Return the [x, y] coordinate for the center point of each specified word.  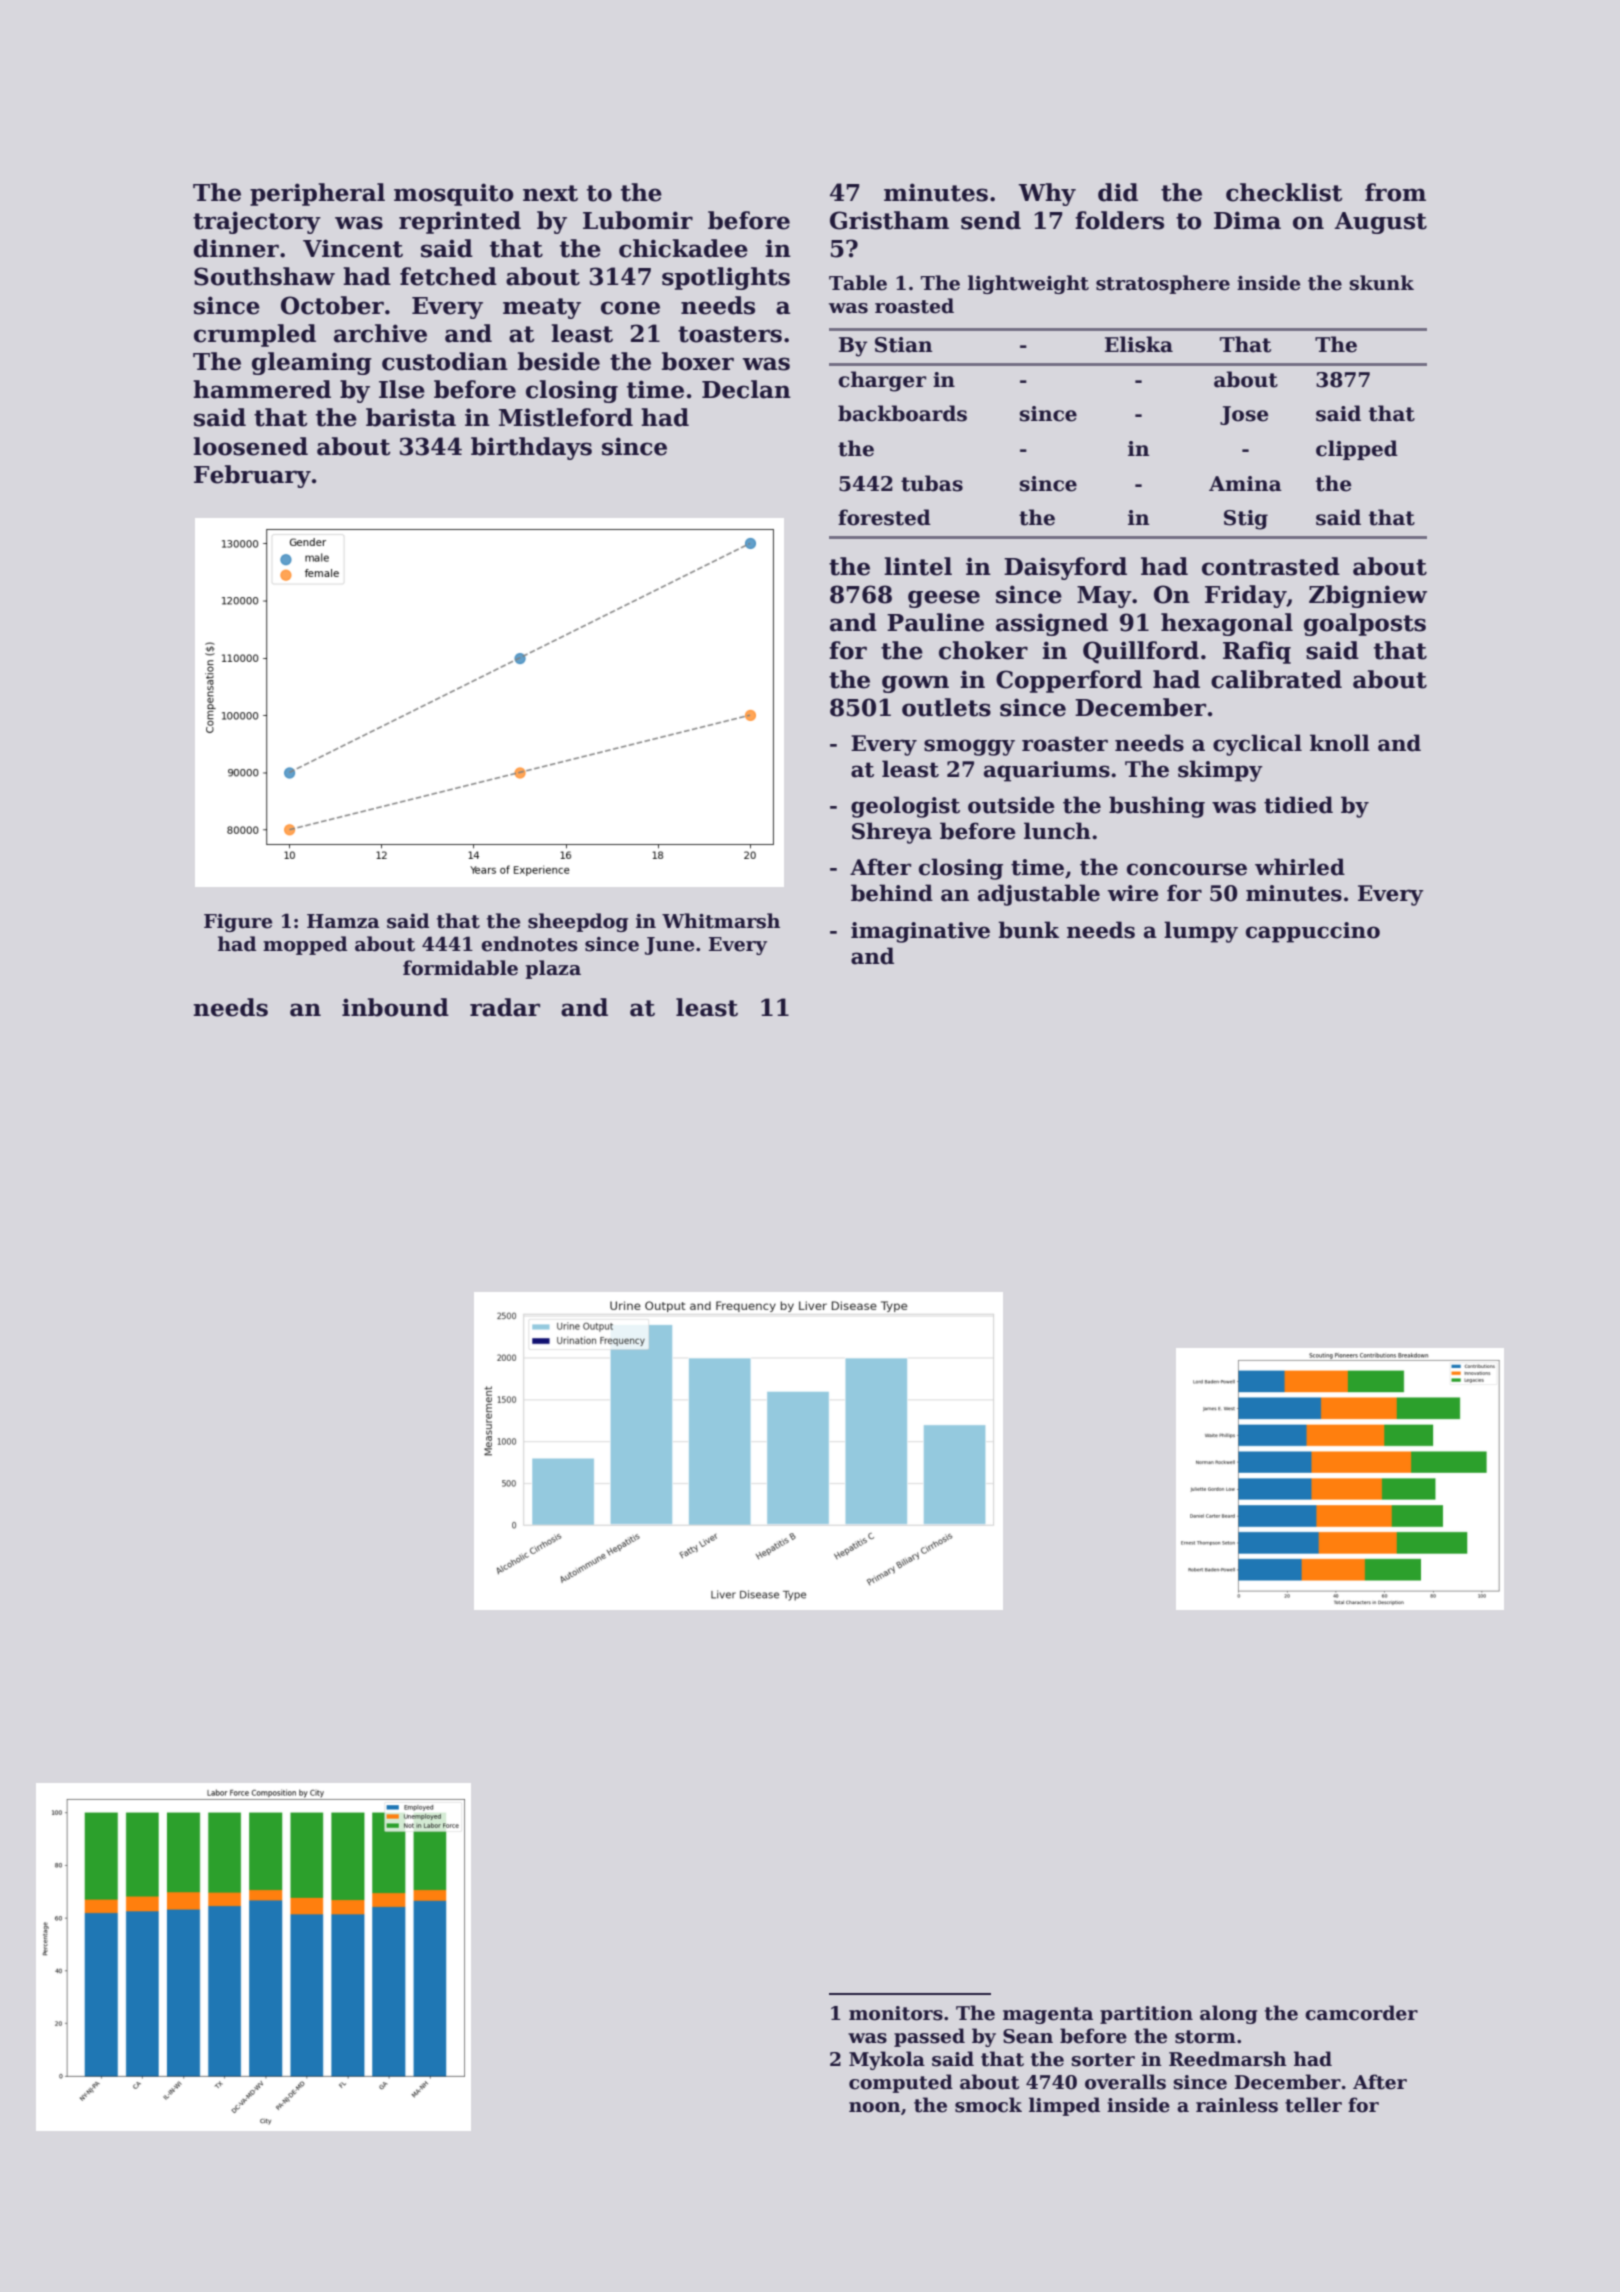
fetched [448, 276]
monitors [896, 2013]
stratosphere [1163, 284]
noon [875, 2107]
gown [915, 684]
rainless [1237, 2105]
